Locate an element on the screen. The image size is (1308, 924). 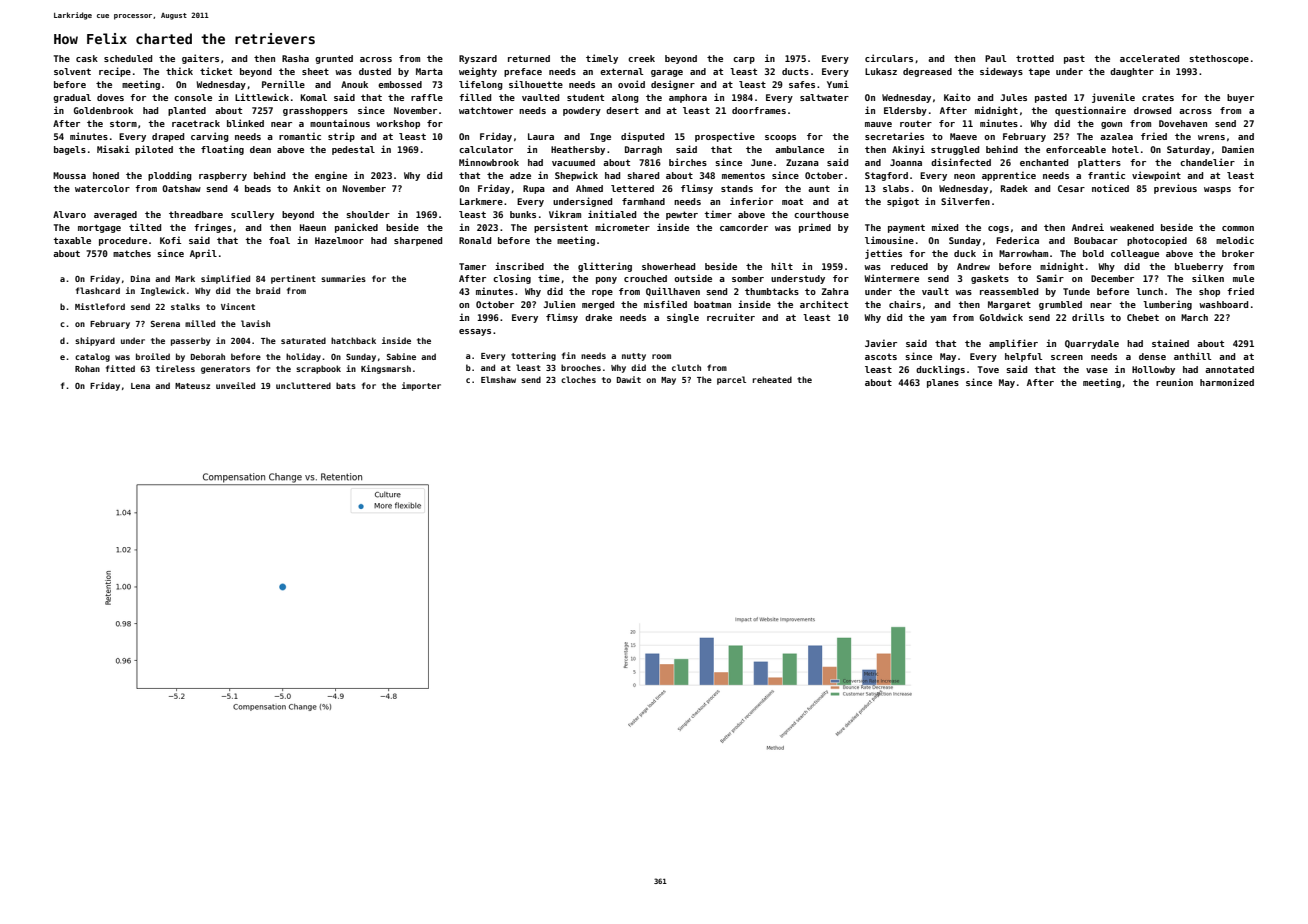
Maeve is located at coordinates (963, 136).
